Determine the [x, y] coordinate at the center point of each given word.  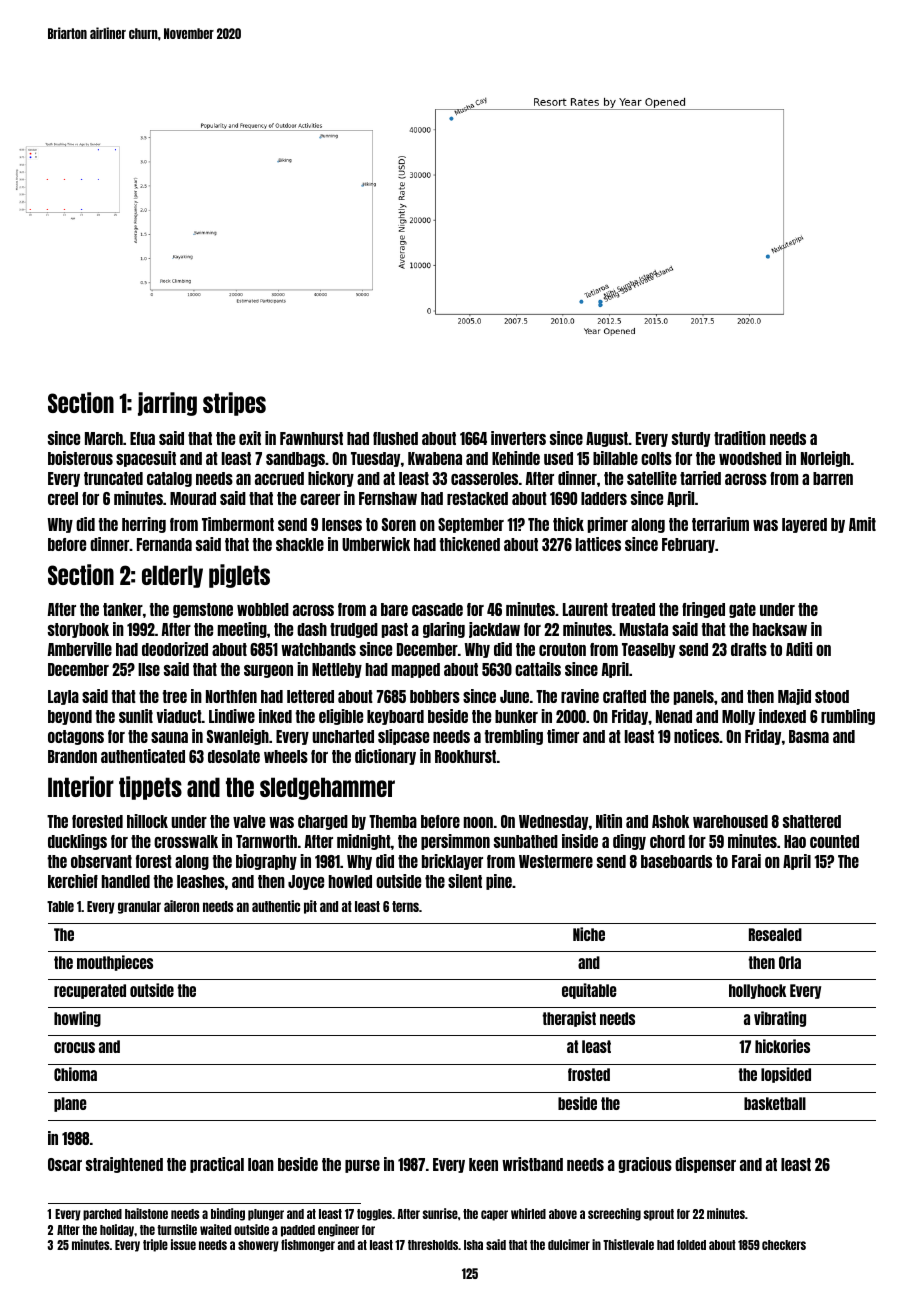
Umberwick [376, 544]
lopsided [786, 1075]
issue [183, 1244]
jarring [167, 404]
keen [483, 1164]
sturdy [691, 439]
